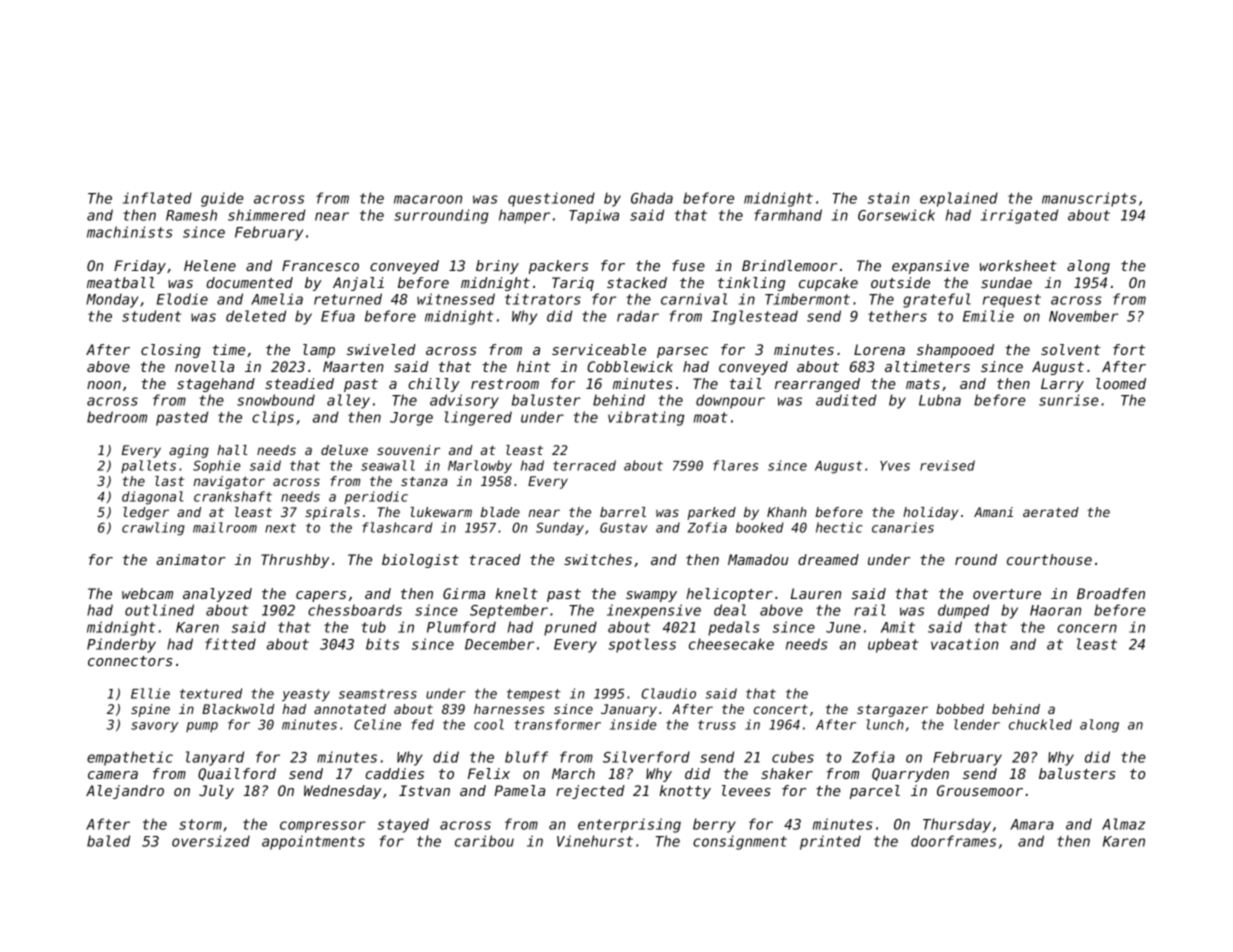 This screenshot has height=952, width=1233. What do you see at coordinates (960, 709) in the screenshot?
I see `bobbed` at bounding box center [960, 709].
